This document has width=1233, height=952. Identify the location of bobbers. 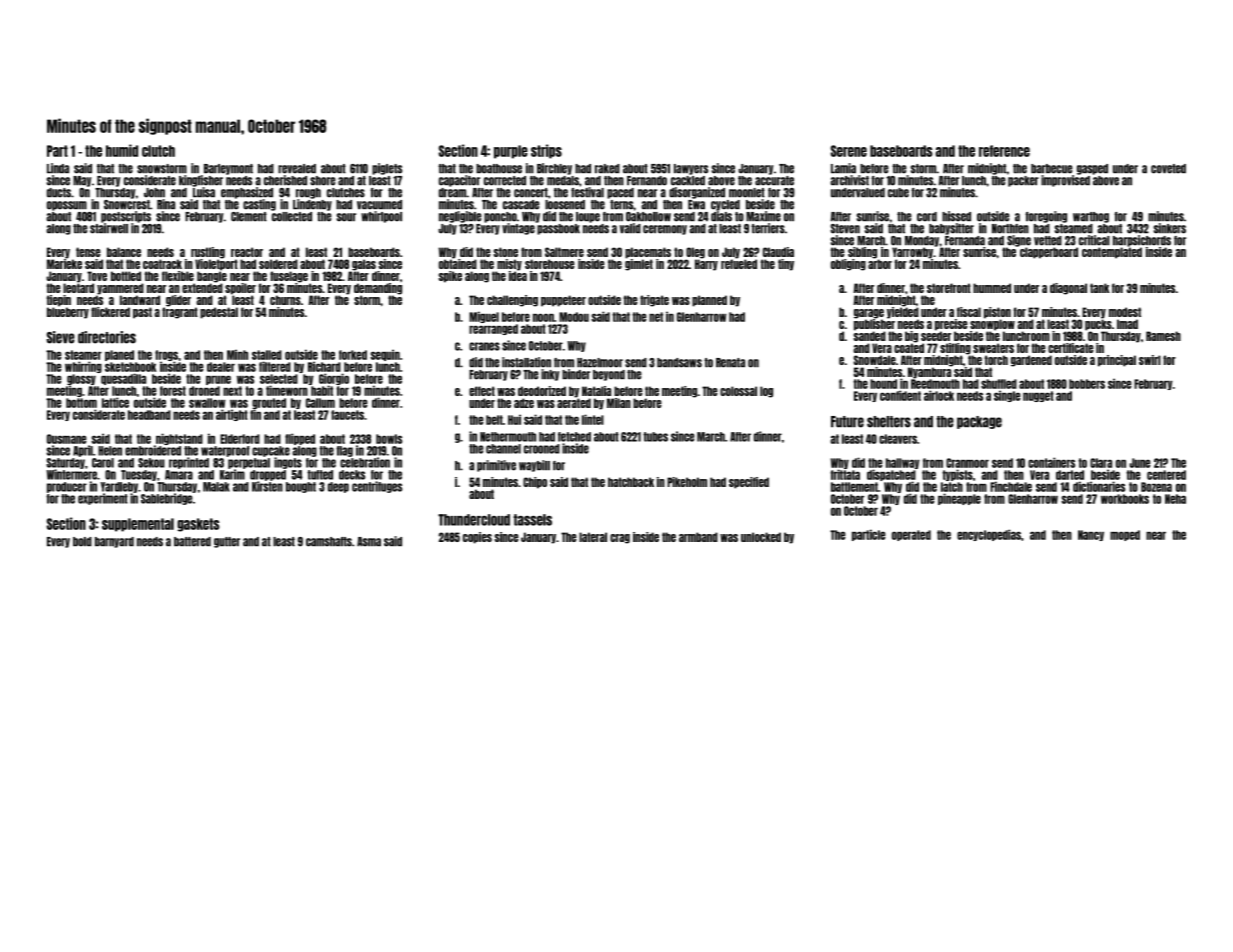
(1087, 384).
